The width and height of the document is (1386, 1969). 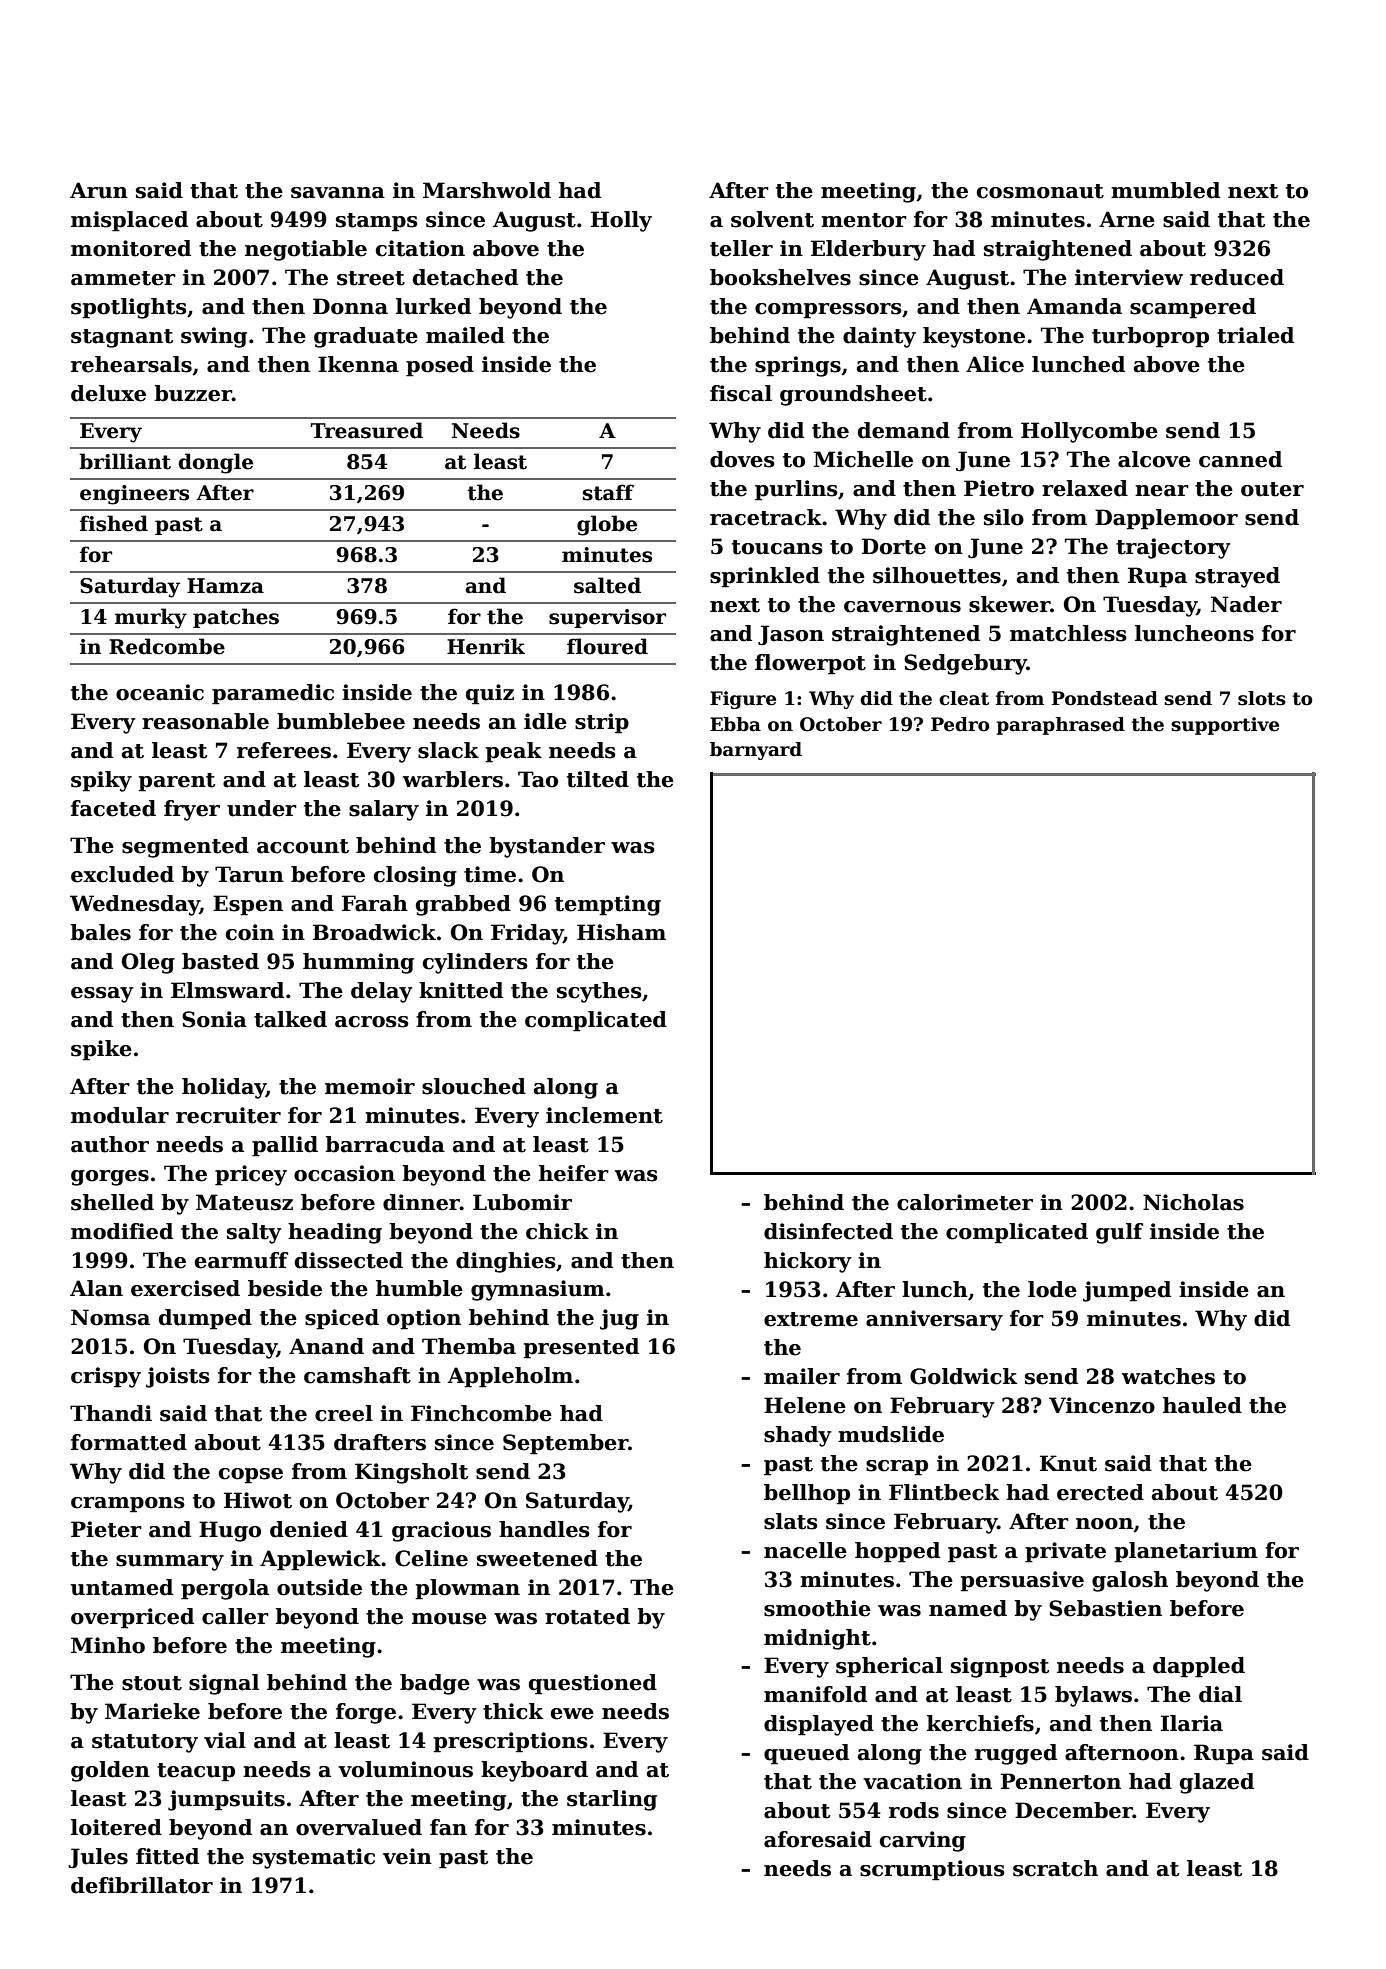 What do you see at coordinates (377, 222) in the document?
I see `stamps` at bounding box center [377, 222].
